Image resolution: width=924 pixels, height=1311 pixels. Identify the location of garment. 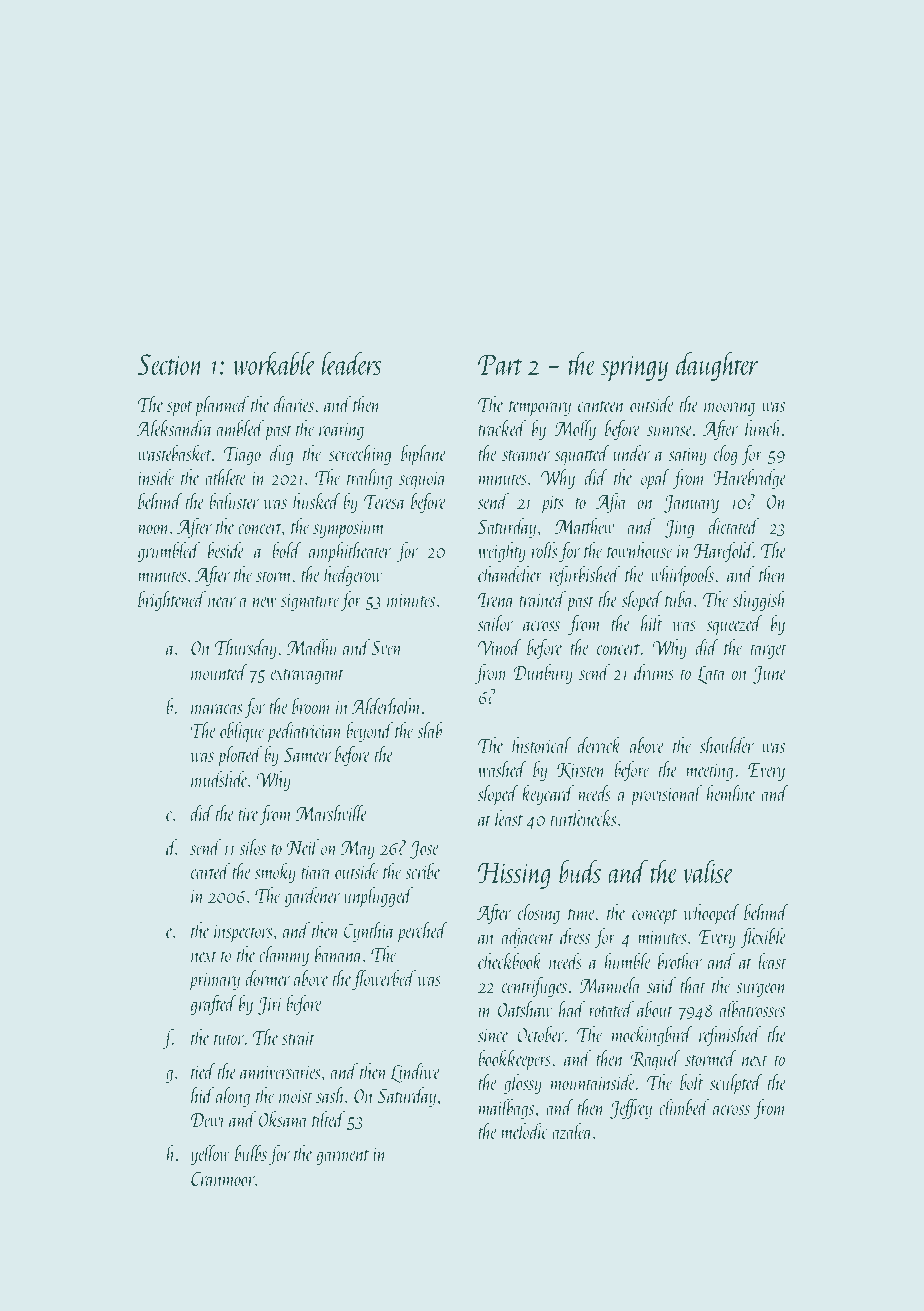
(342, 1157).
